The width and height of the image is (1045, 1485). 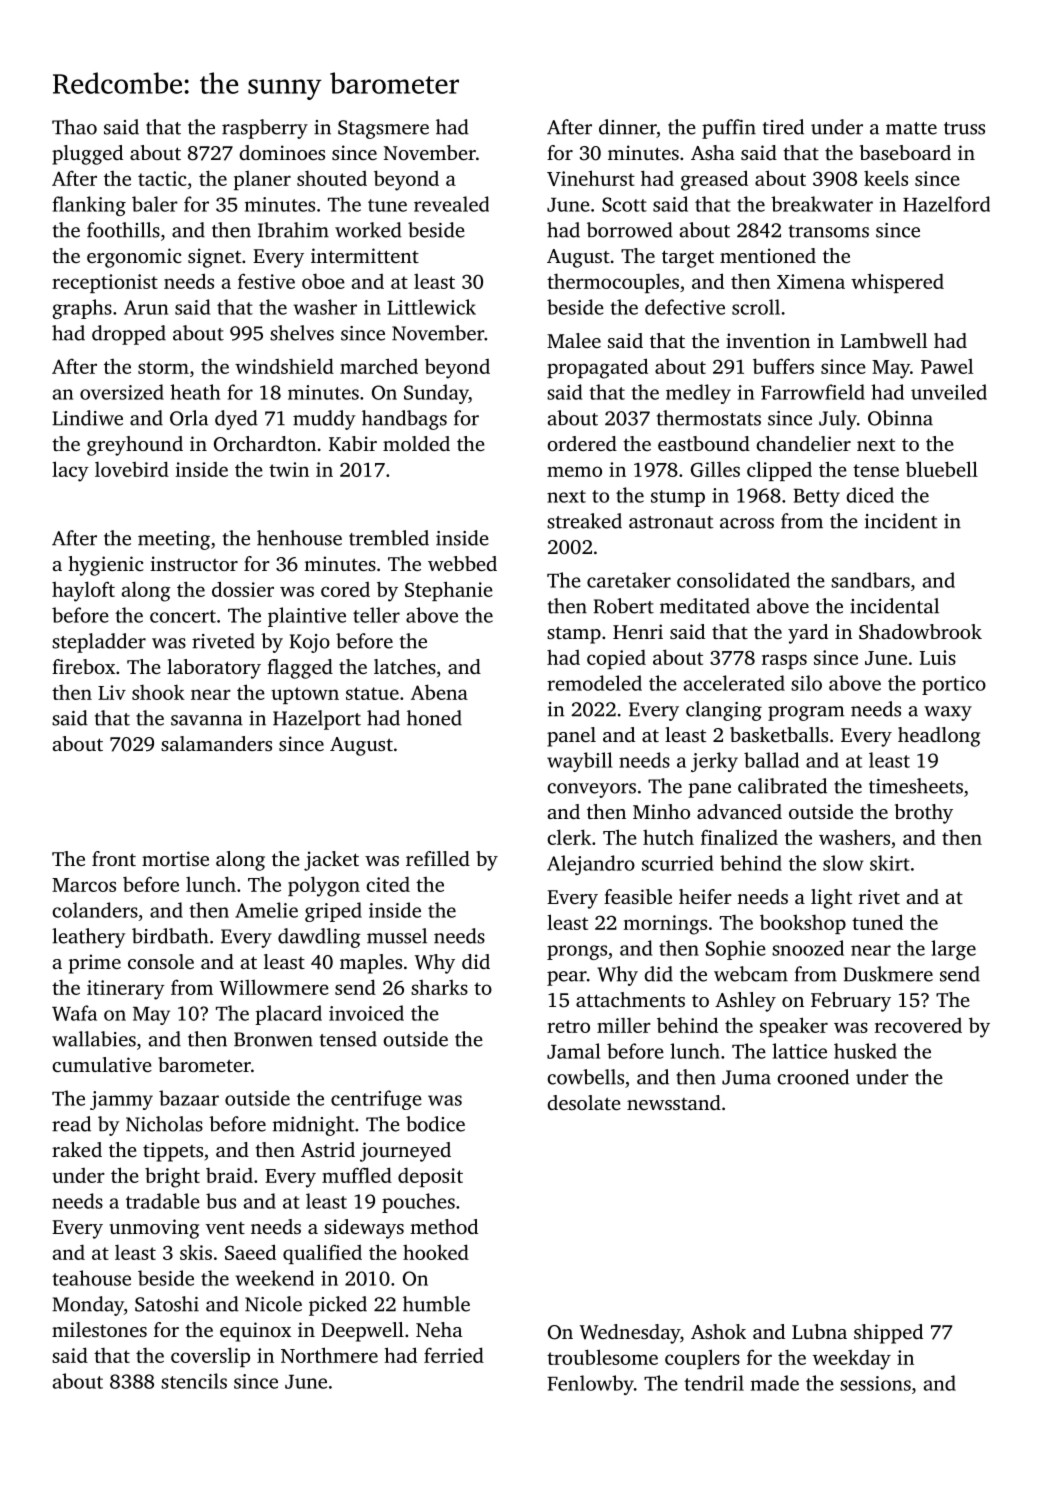 What do you see at coordinates (953, 950) in the image?
I see `large` at bounding box center [953, 950].
